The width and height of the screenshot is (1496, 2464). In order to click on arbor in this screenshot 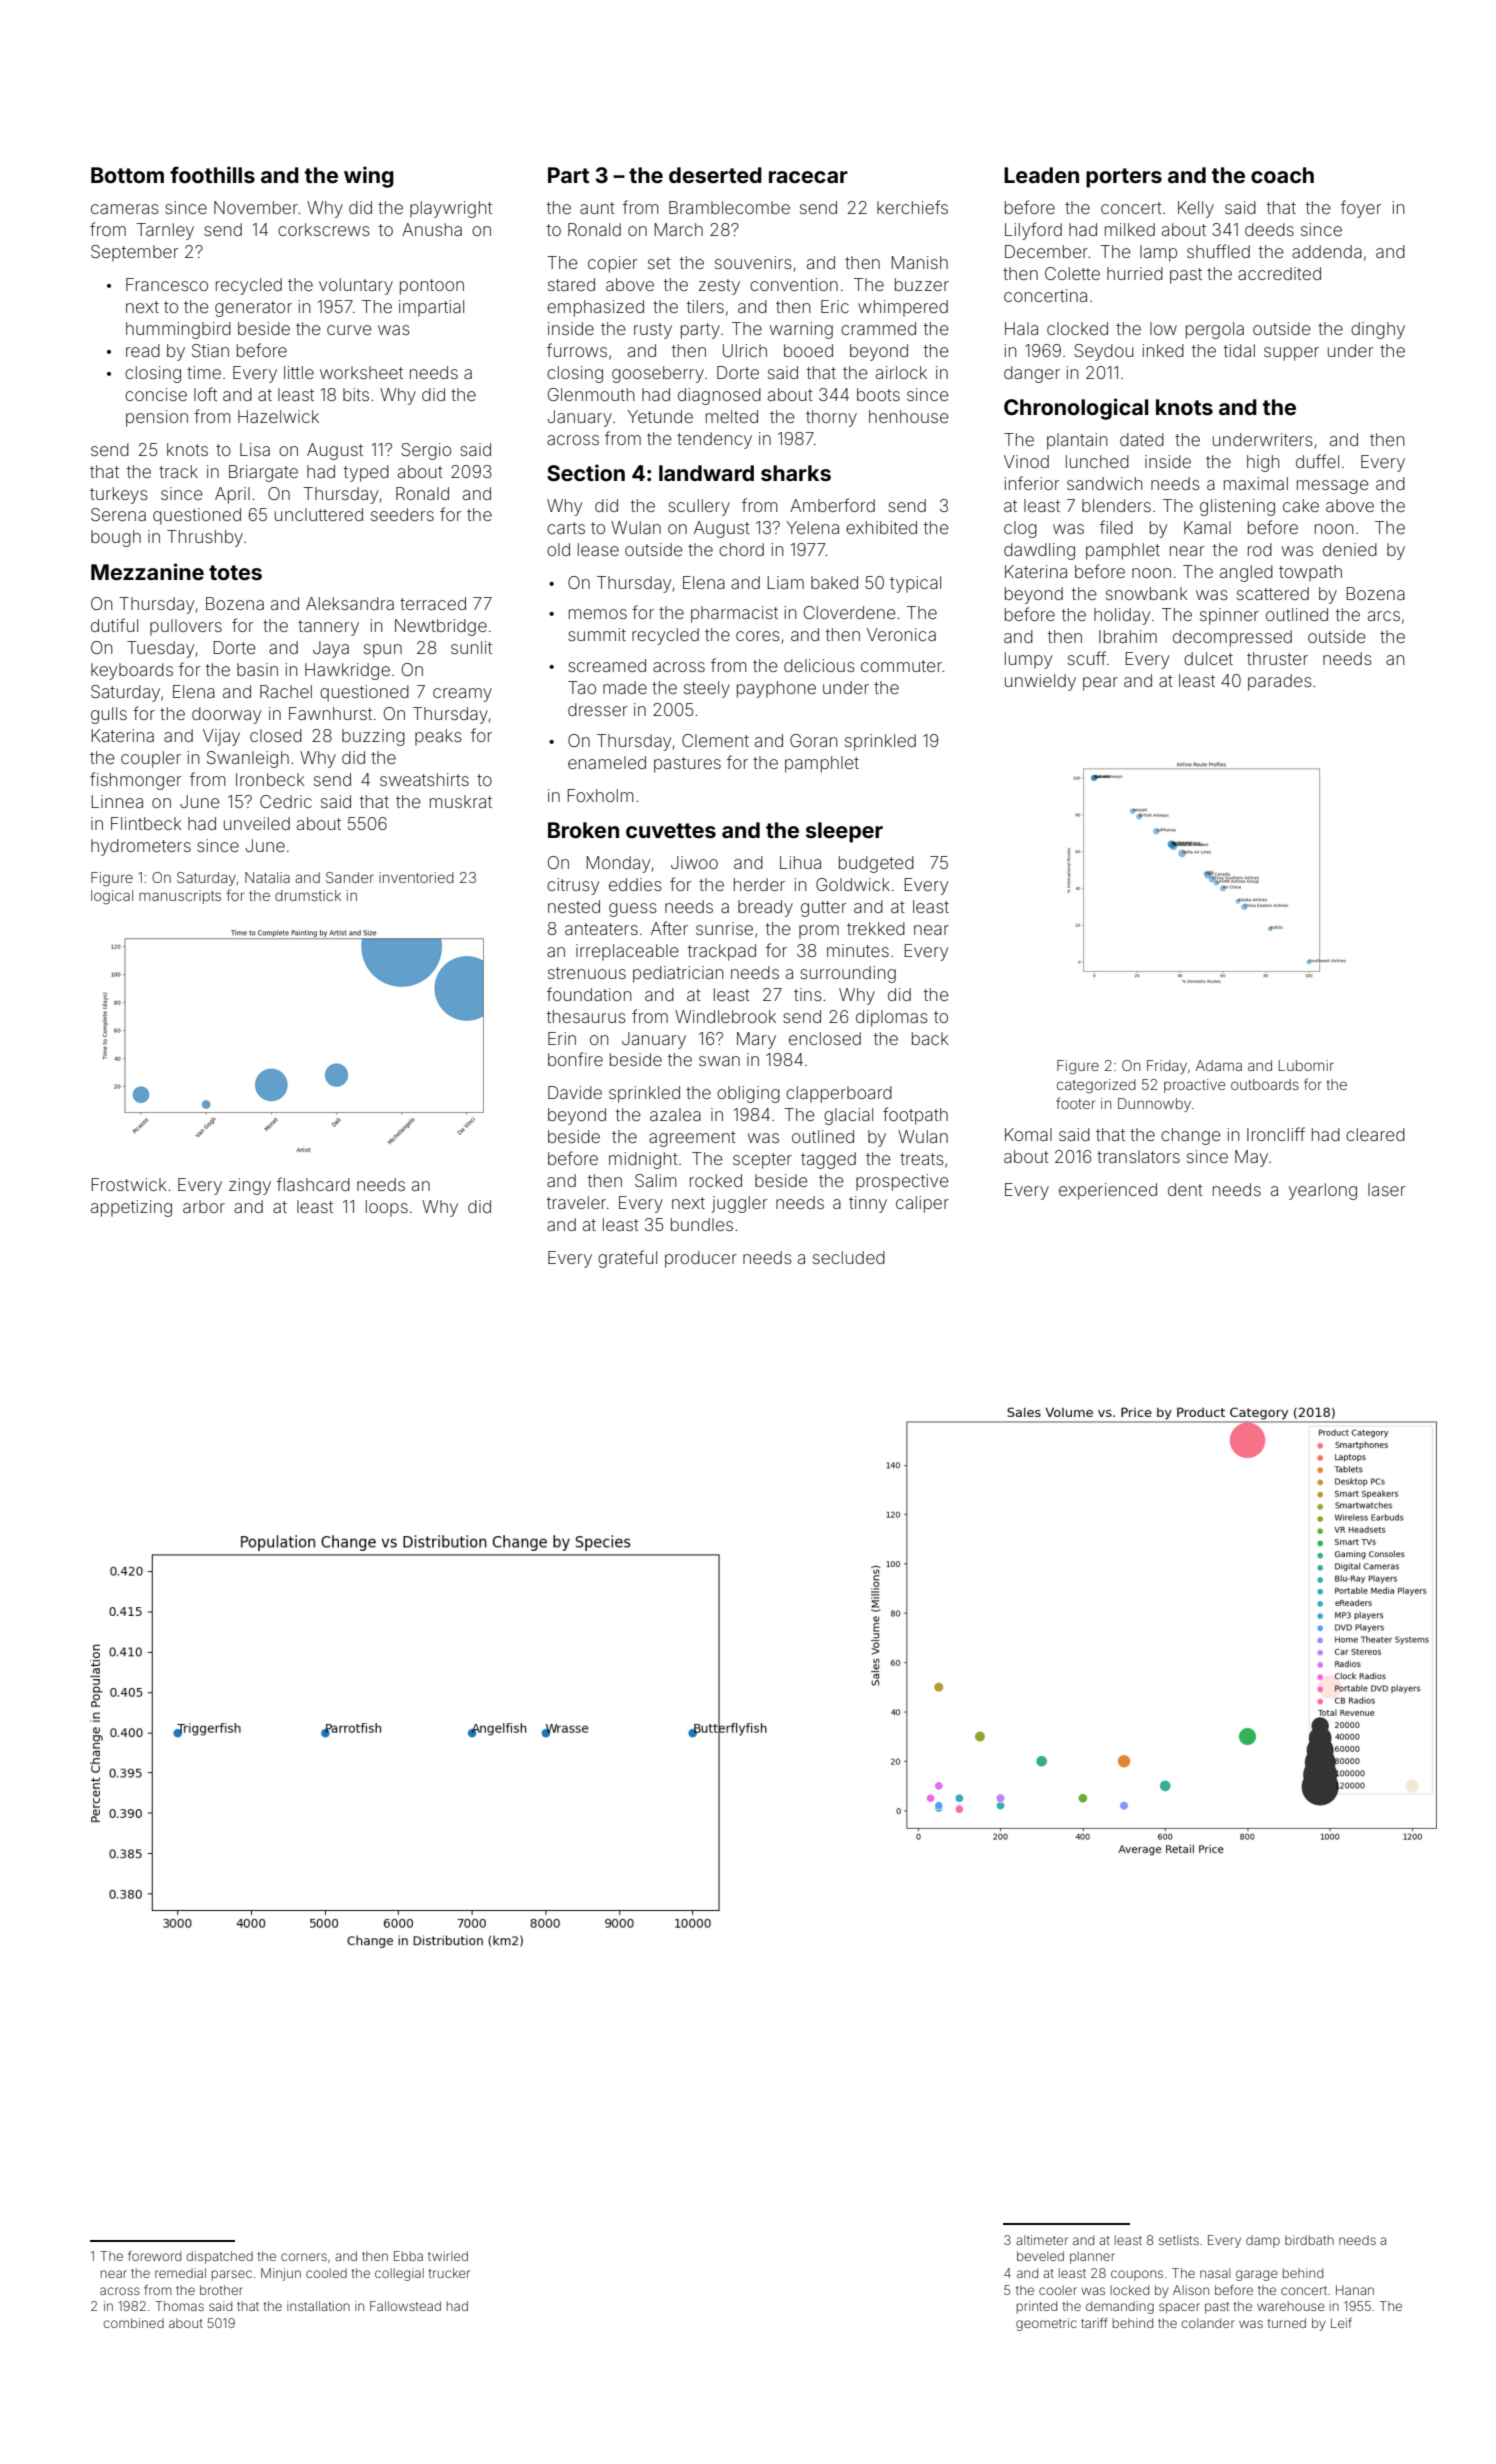, I will do `click(204, 1206)`.
